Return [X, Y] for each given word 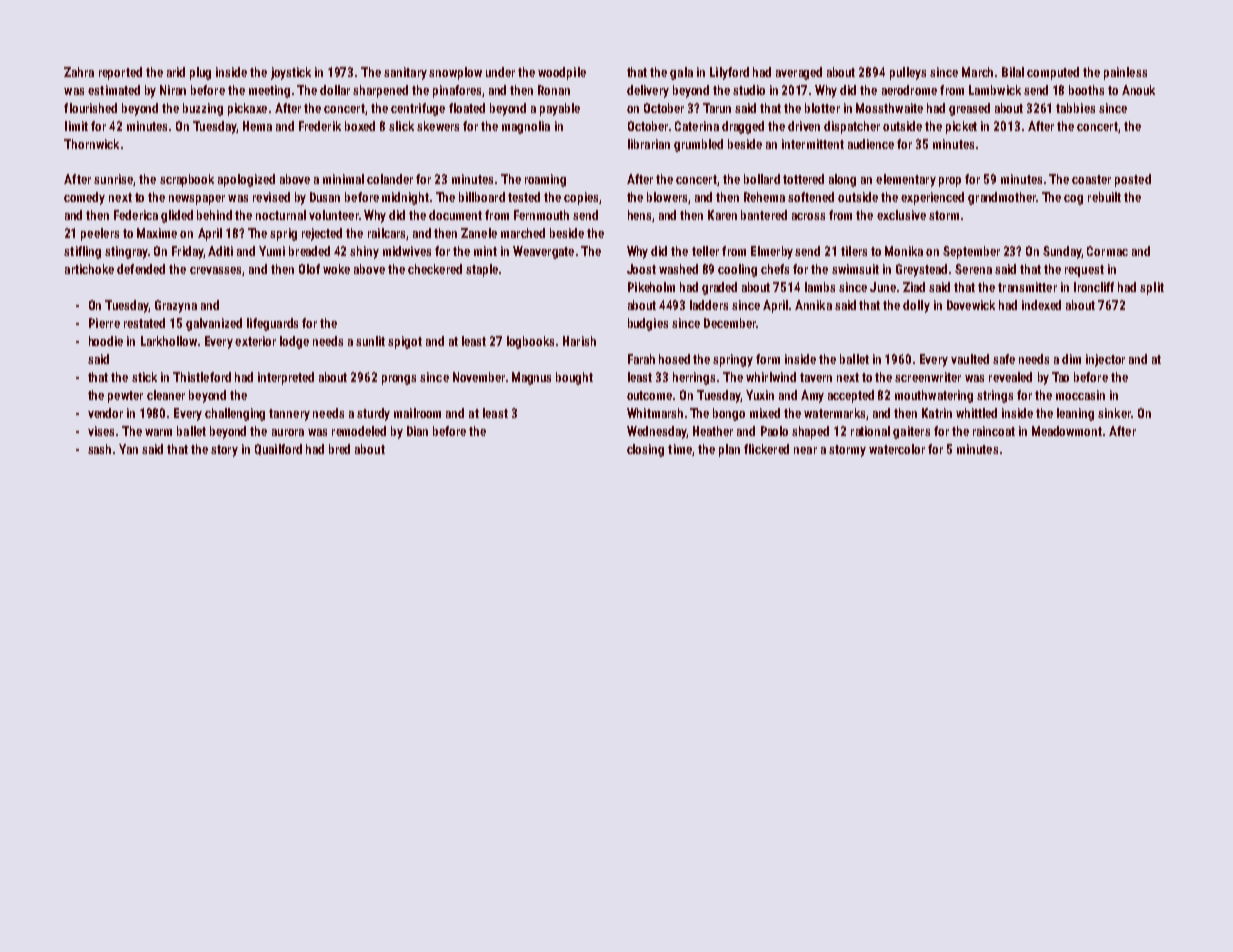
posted [1133, 180]
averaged [799, 73]
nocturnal [281, 215]
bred [339, 449]
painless [1125, 73]
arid [176, 72]
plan [729, 450]
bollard [762, 179]
